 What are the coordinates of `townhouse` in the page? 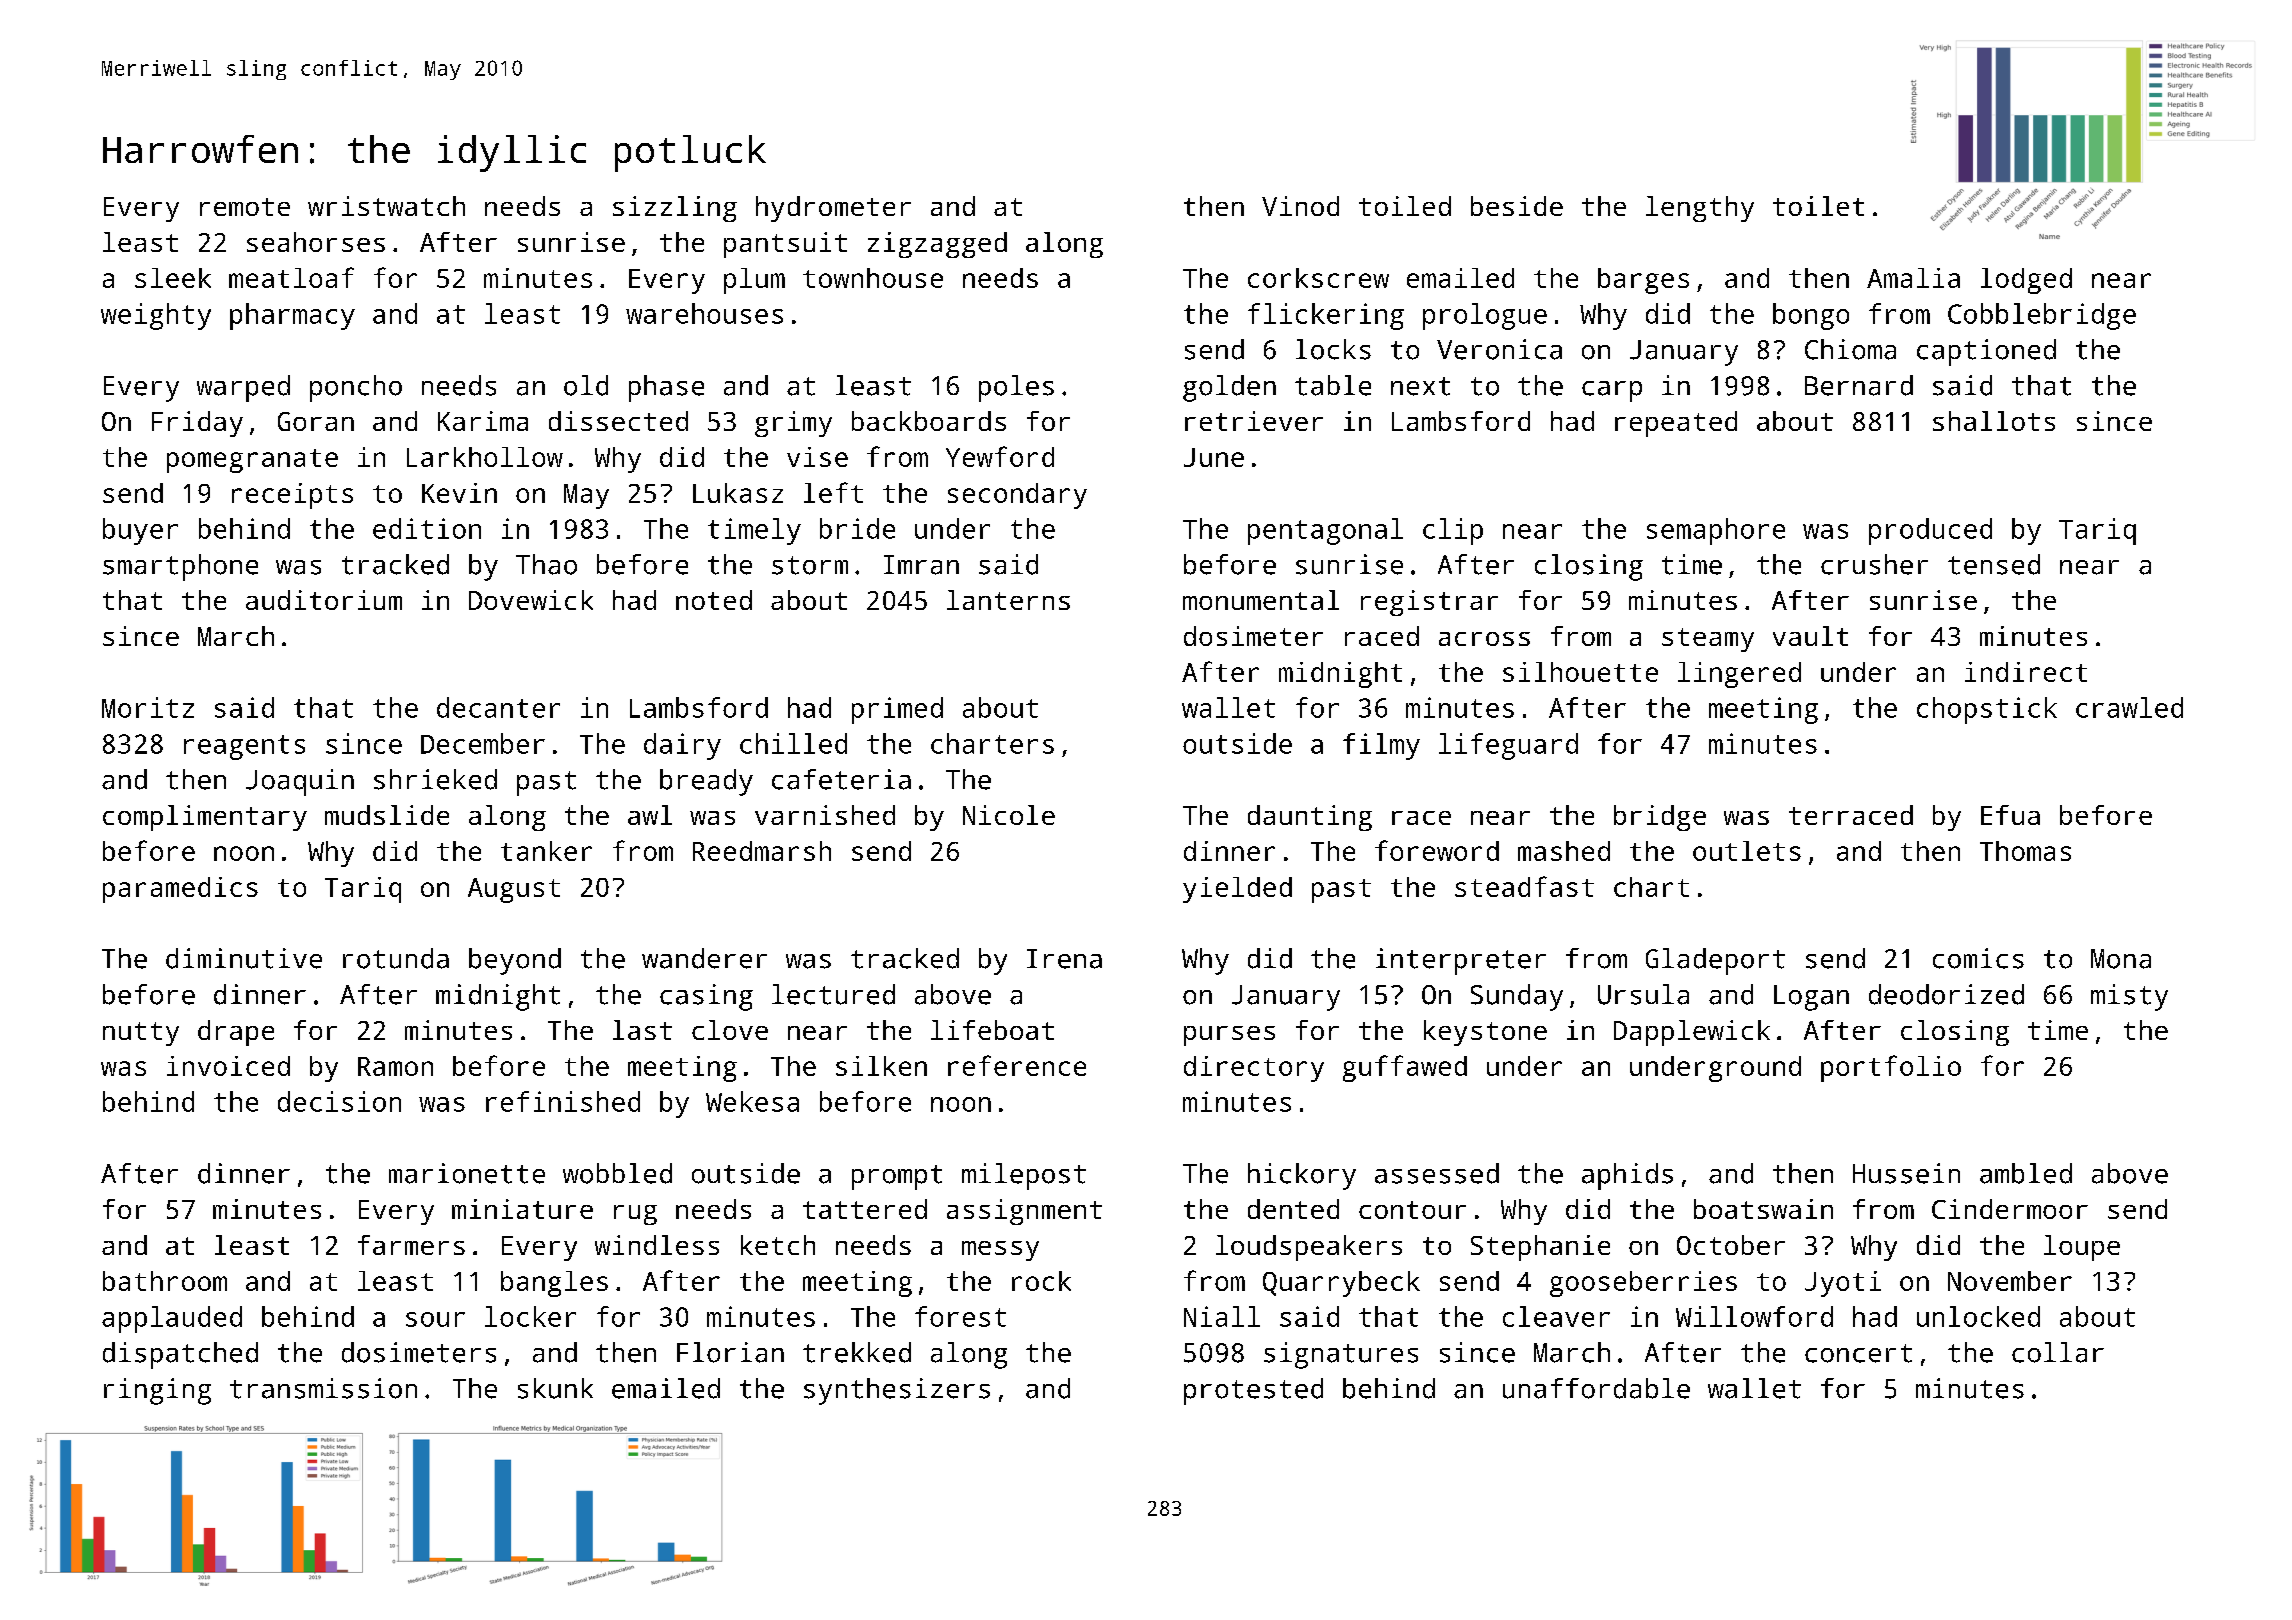 It's located at (873, 278).
